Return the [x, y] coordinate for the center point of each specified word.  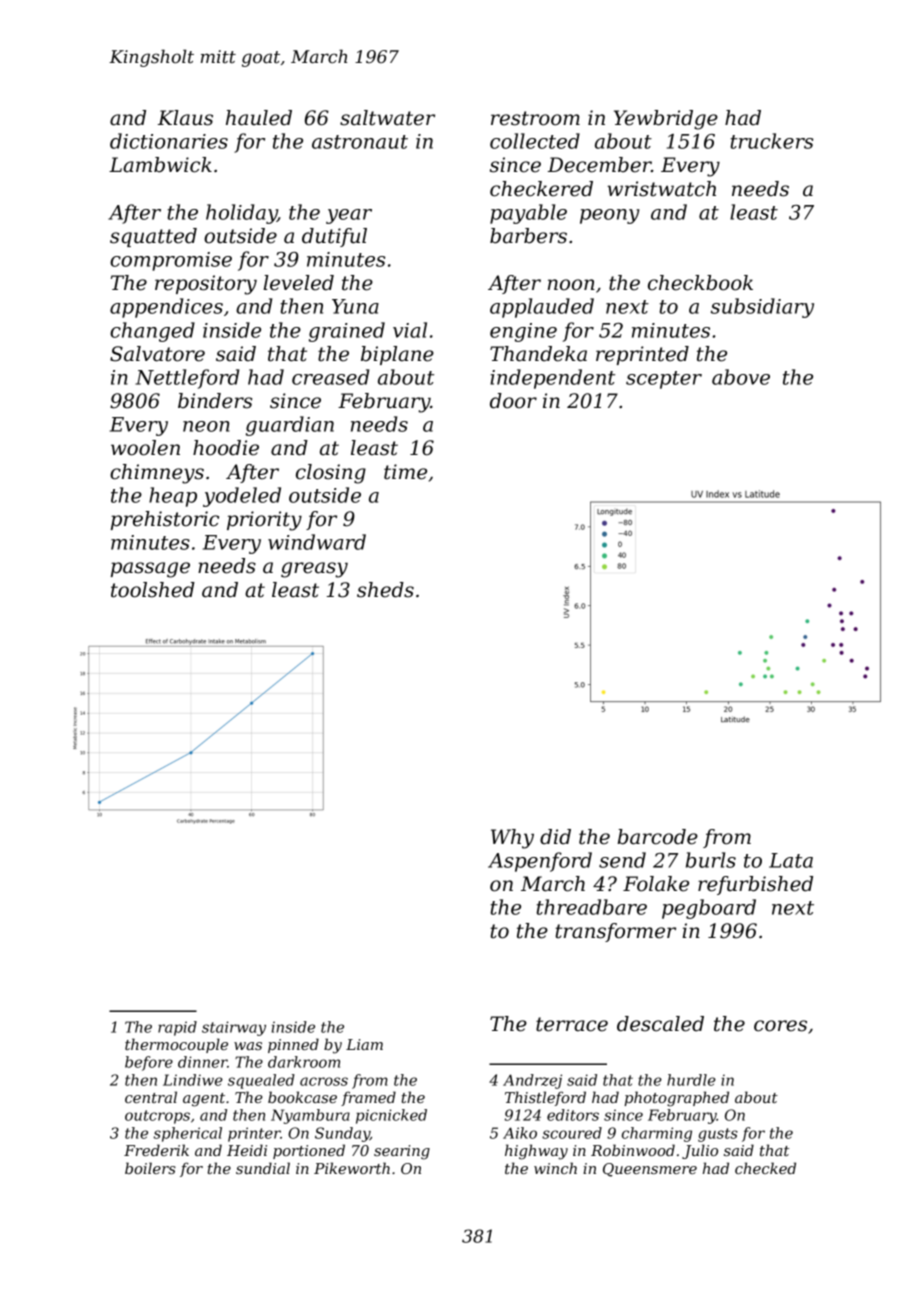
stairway [234, 1028]
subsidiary [762, 308]
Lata [791, 860]
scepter [664, 380]
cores [780, 1026]
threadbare [592, 907]
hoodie [226, 448]
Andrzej [532, 1081]
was [248, 1046]
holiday [241, 214]
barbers [528, 236]
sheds [385, 590]
